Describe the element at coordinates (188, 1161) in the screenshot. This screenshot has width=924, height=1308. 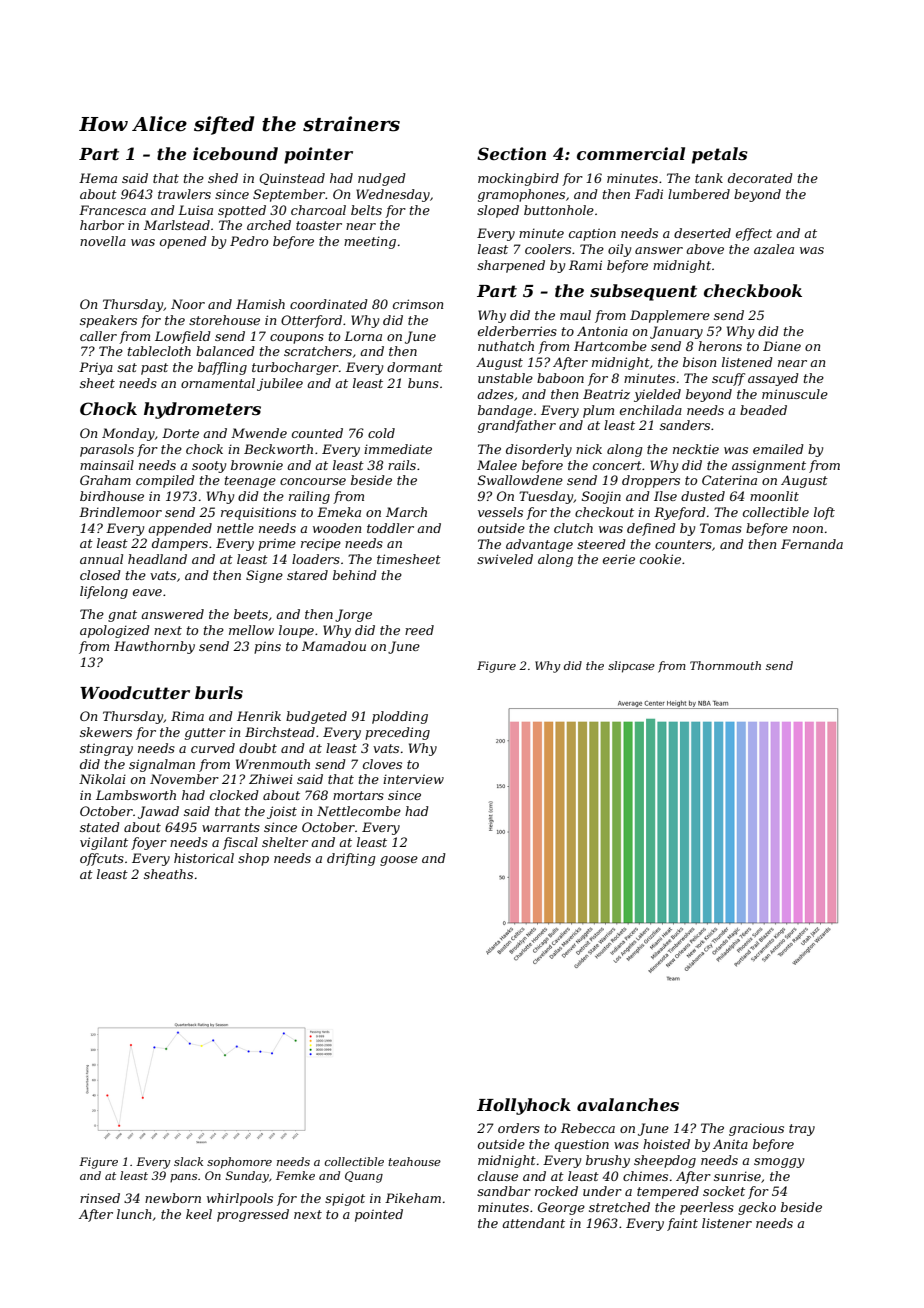
I see `slack` at that location.
